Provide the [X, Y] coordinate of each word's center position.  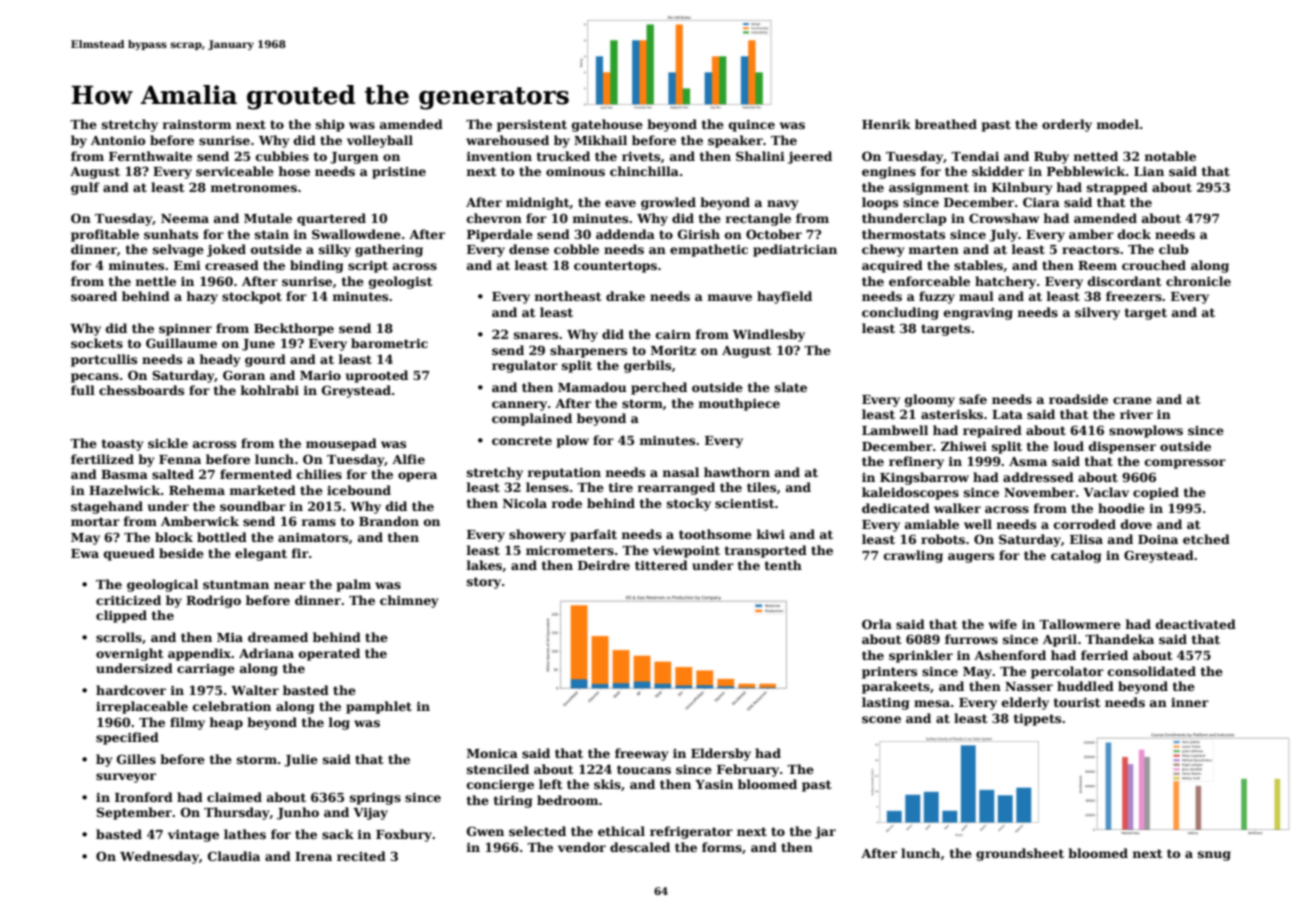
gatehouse [607, 125]
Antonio [118, 140]
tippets [1037, 720]
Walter [255, 690]
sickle [168, 443]
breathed [946, 124]
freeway [641, 754]
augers [971, 558]
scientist [745, 503]
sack [338, 834]
